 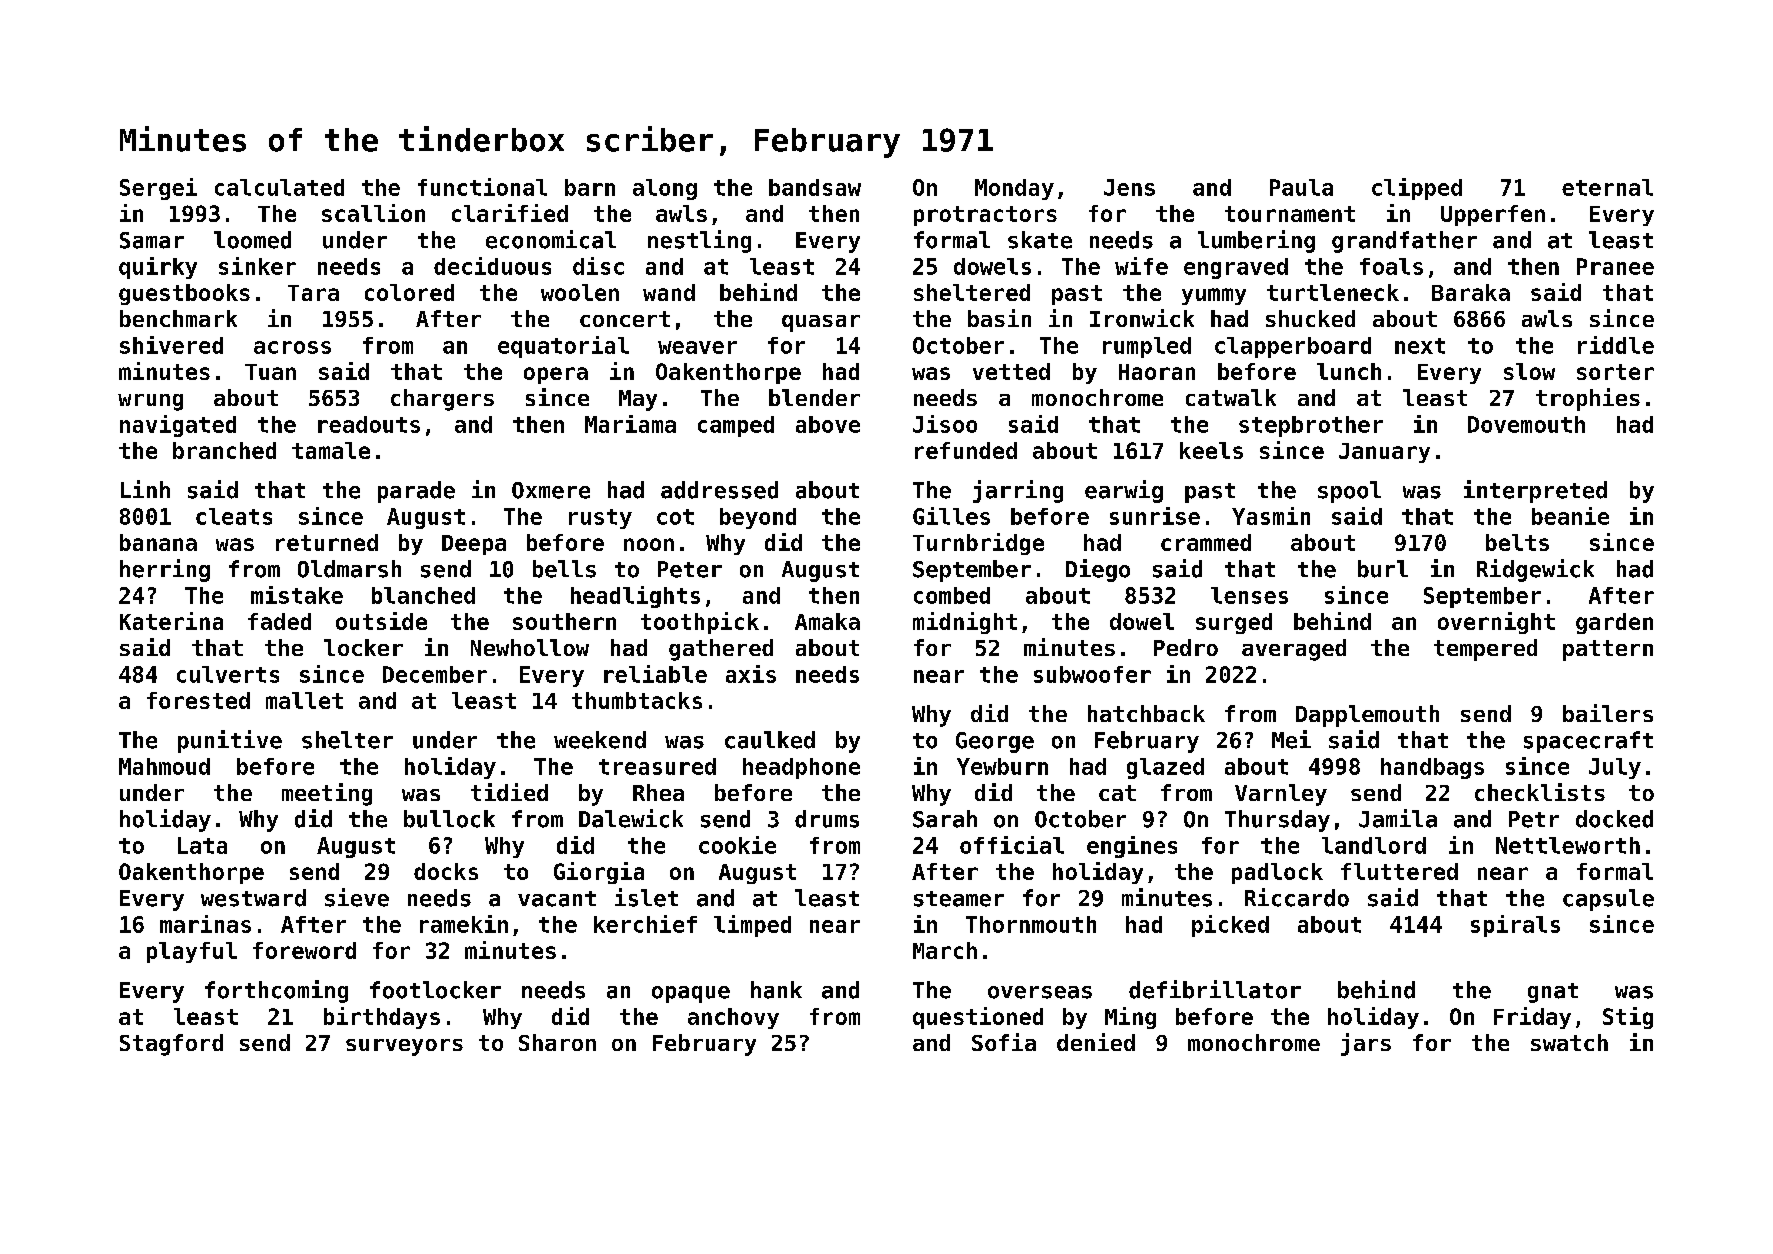 I want to click on quasar, so click(x=821, y=323).
